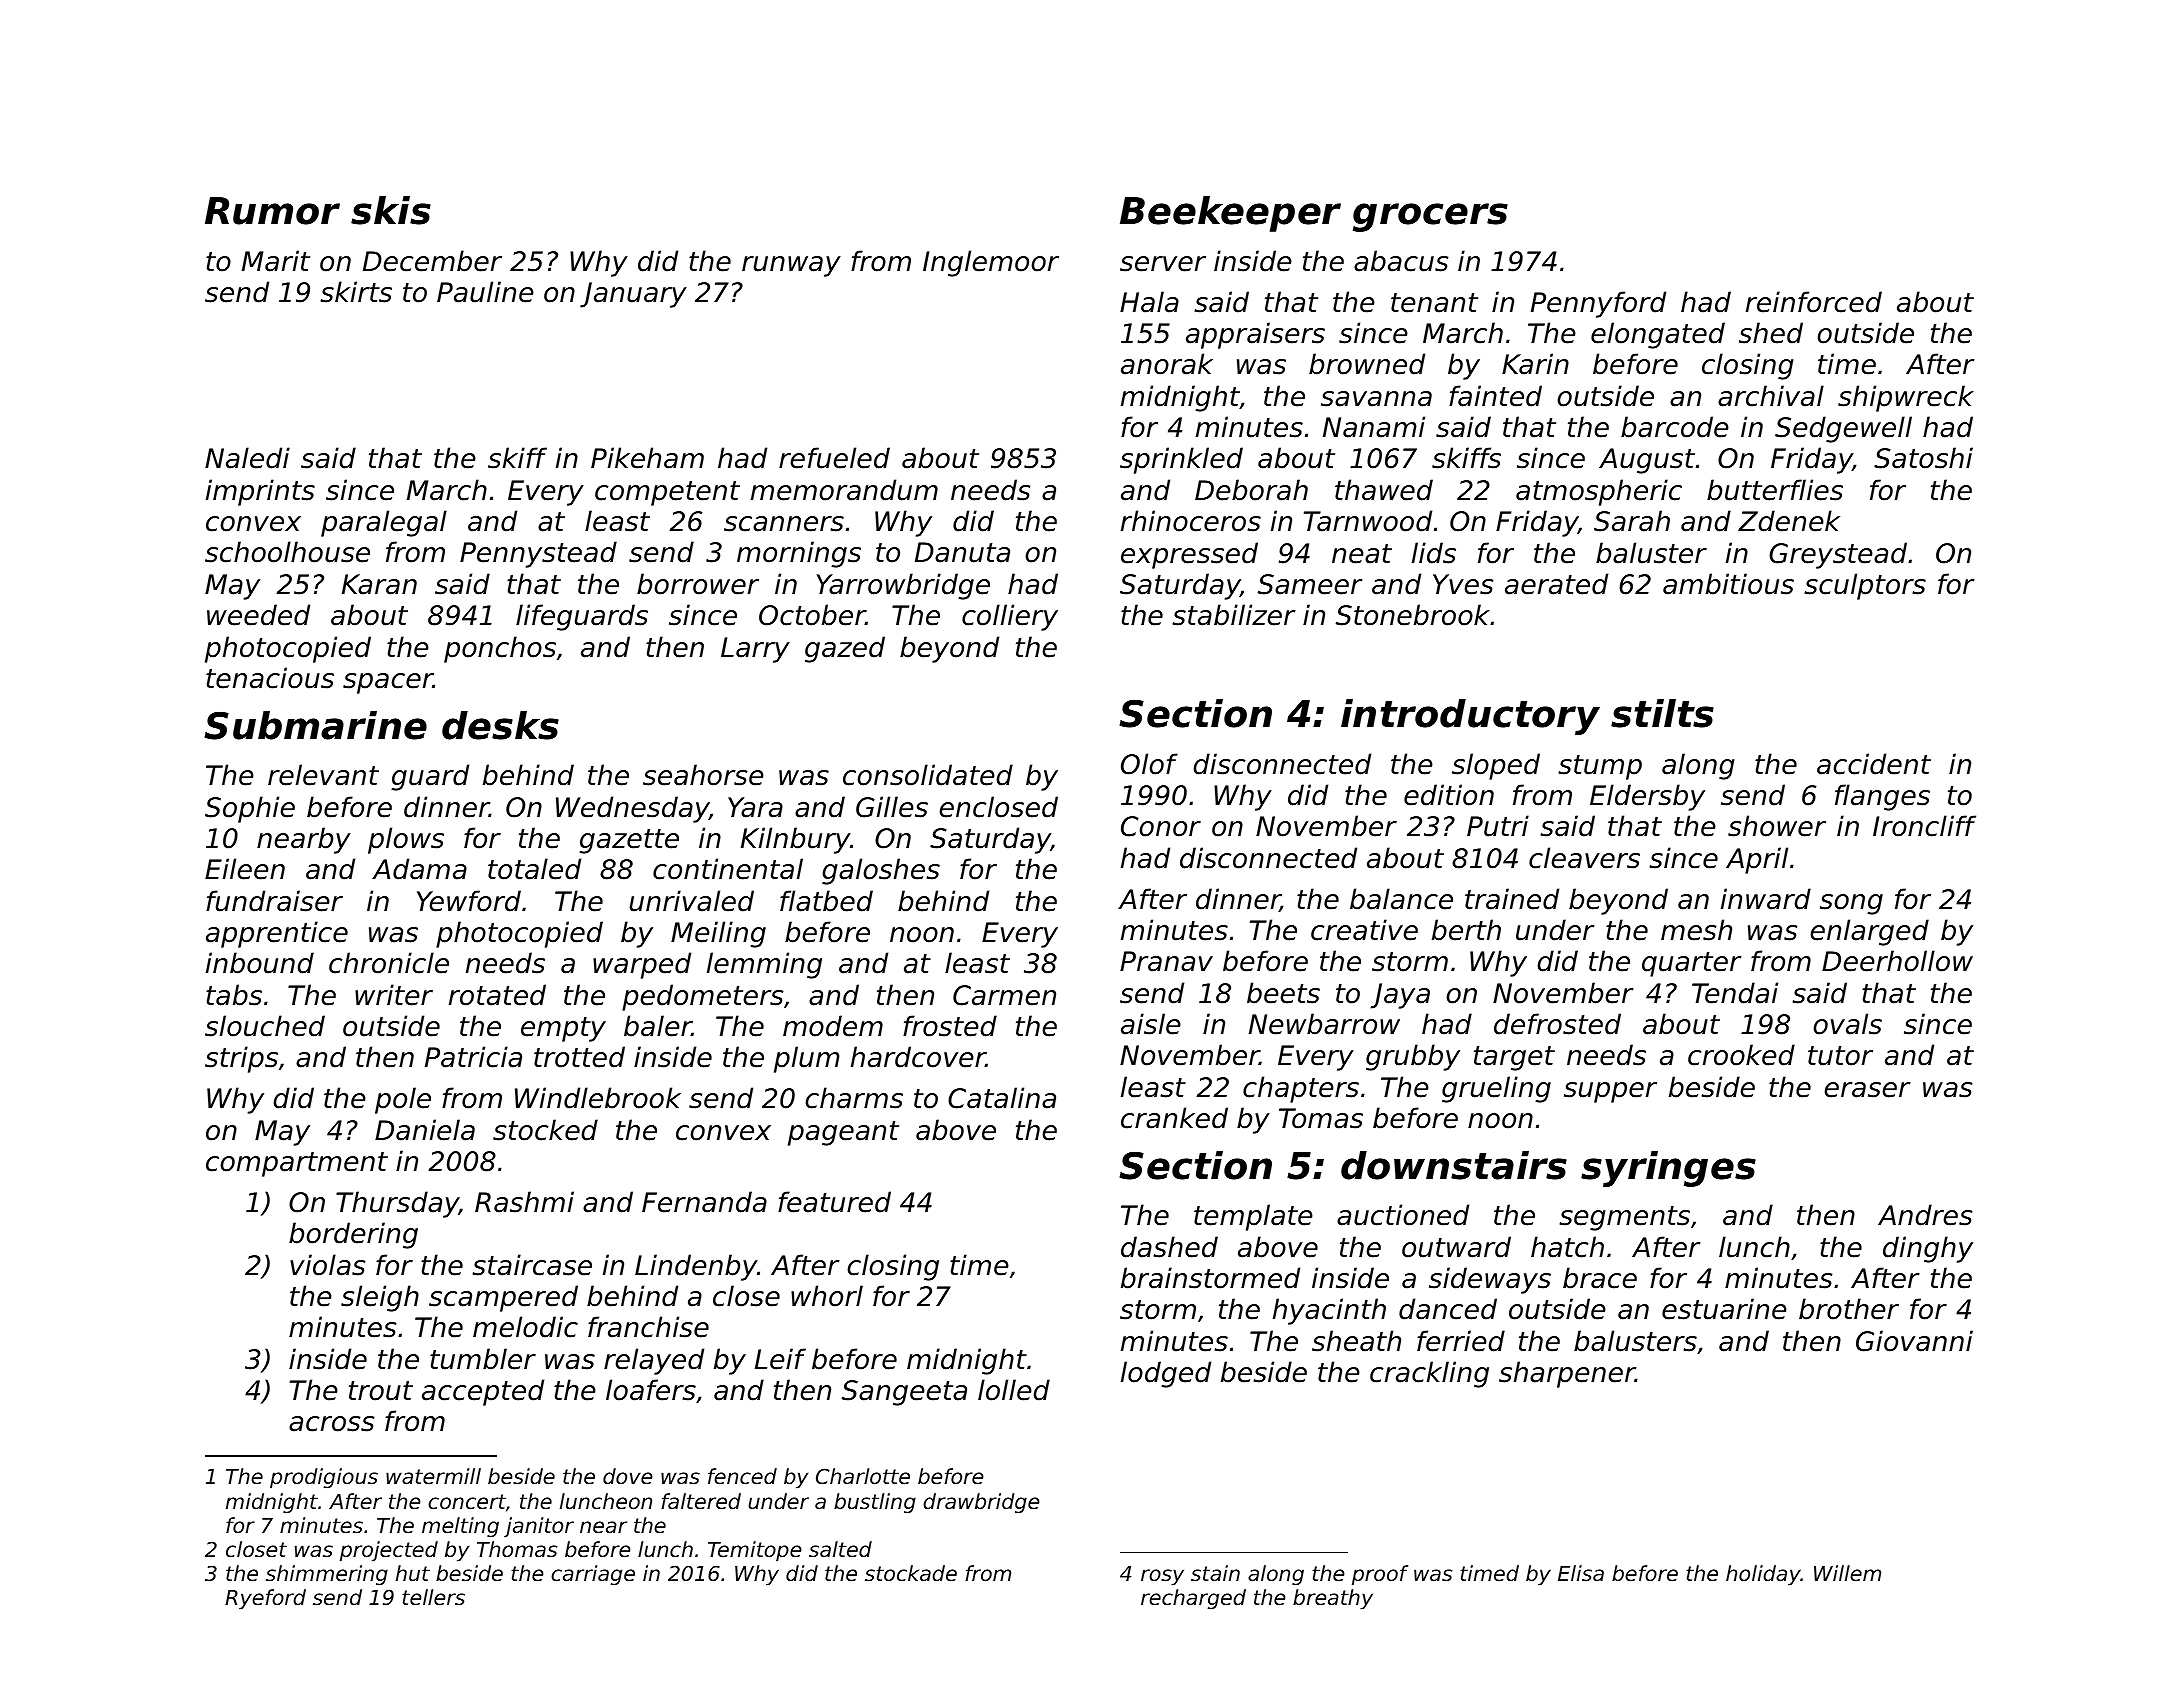 The width and height of the screenshot is (2178, 1683). Describe the element at coordinates (1647, 461) in the screenshot. I see `August` at that location.
